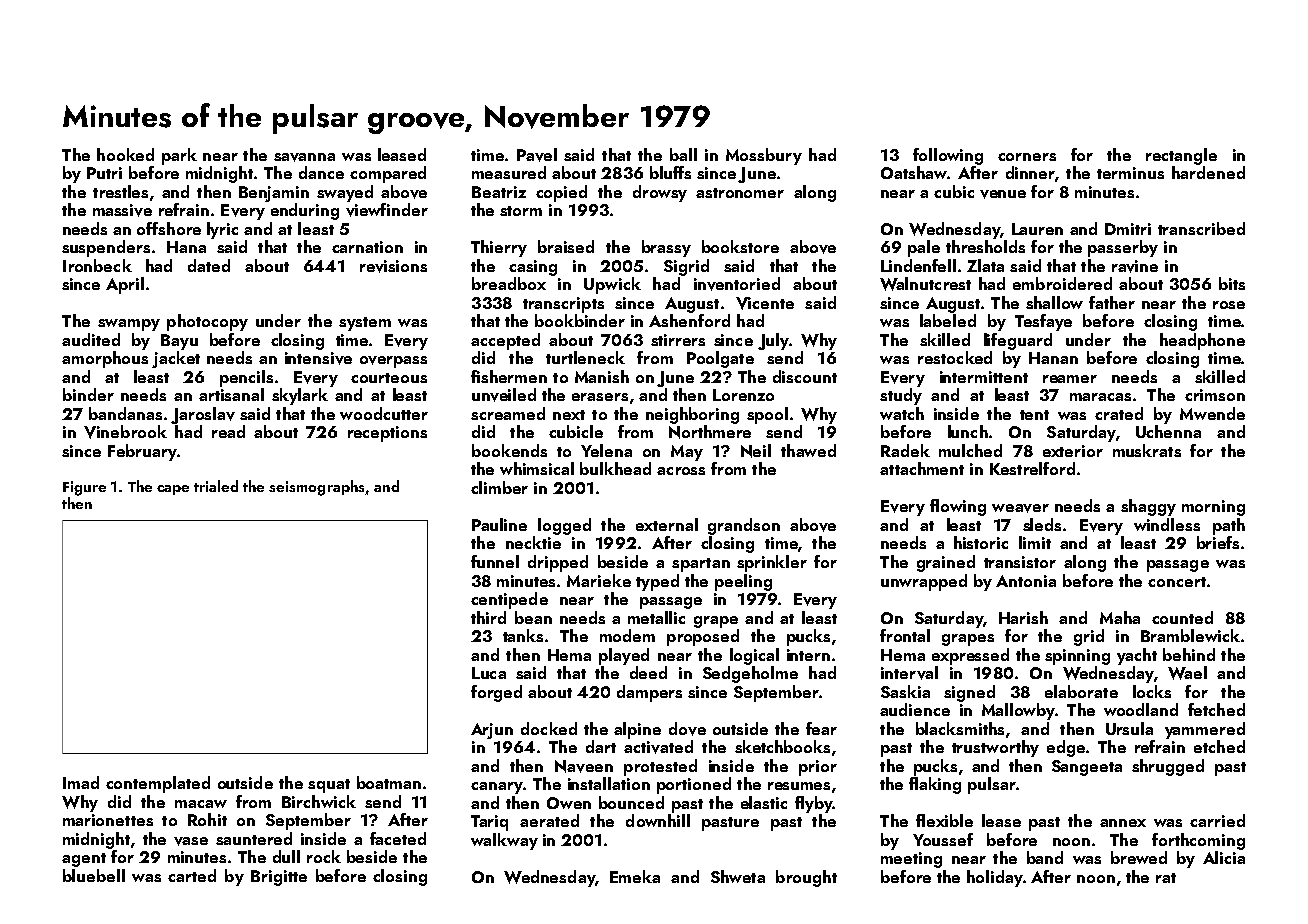  What do you see at coordinates (398, 838) in the screenshot?
I see `faceted` at bounding box center [398, 838].
